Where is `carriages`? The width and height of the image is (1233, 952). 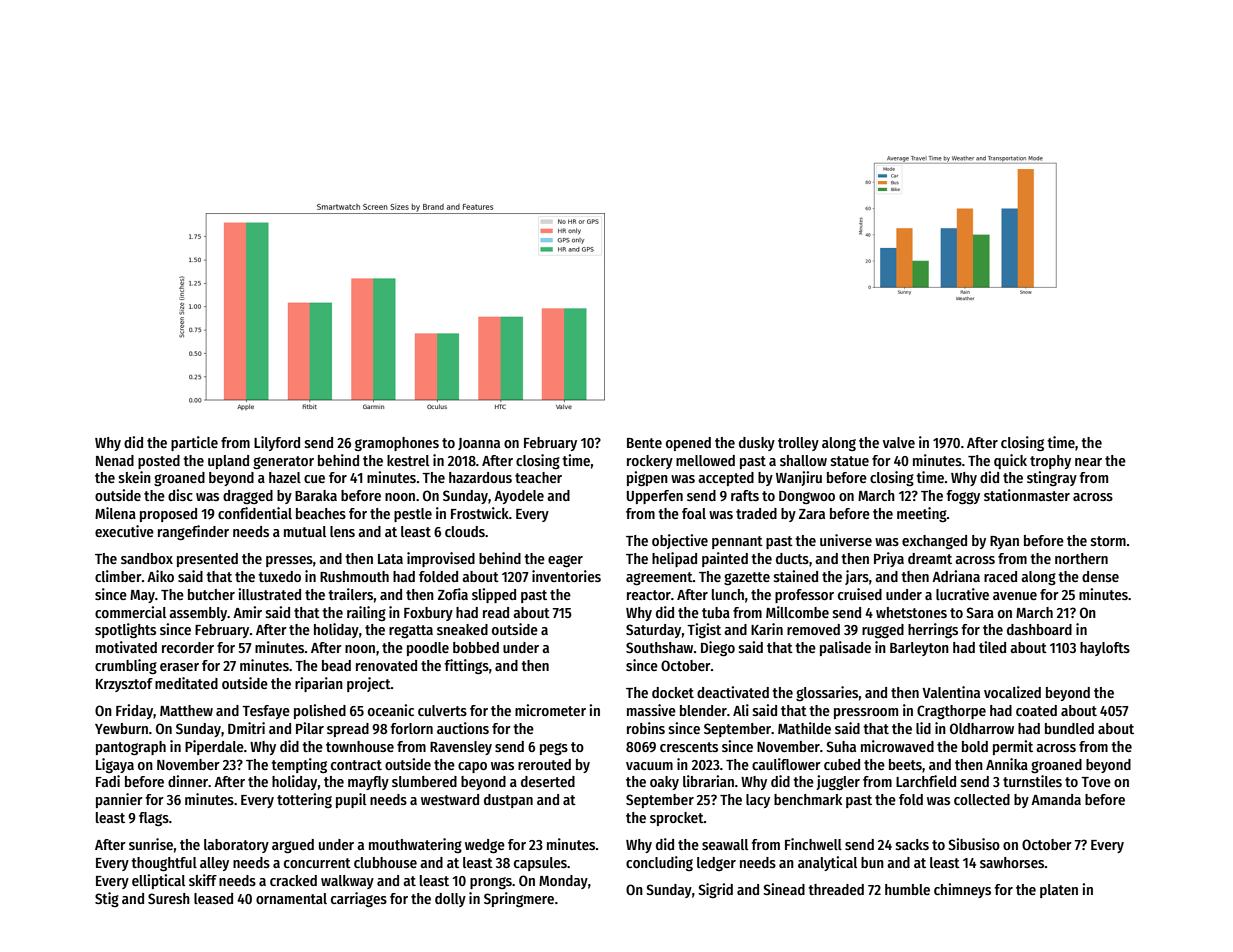 carriages is located at coordinates (359, 899).
